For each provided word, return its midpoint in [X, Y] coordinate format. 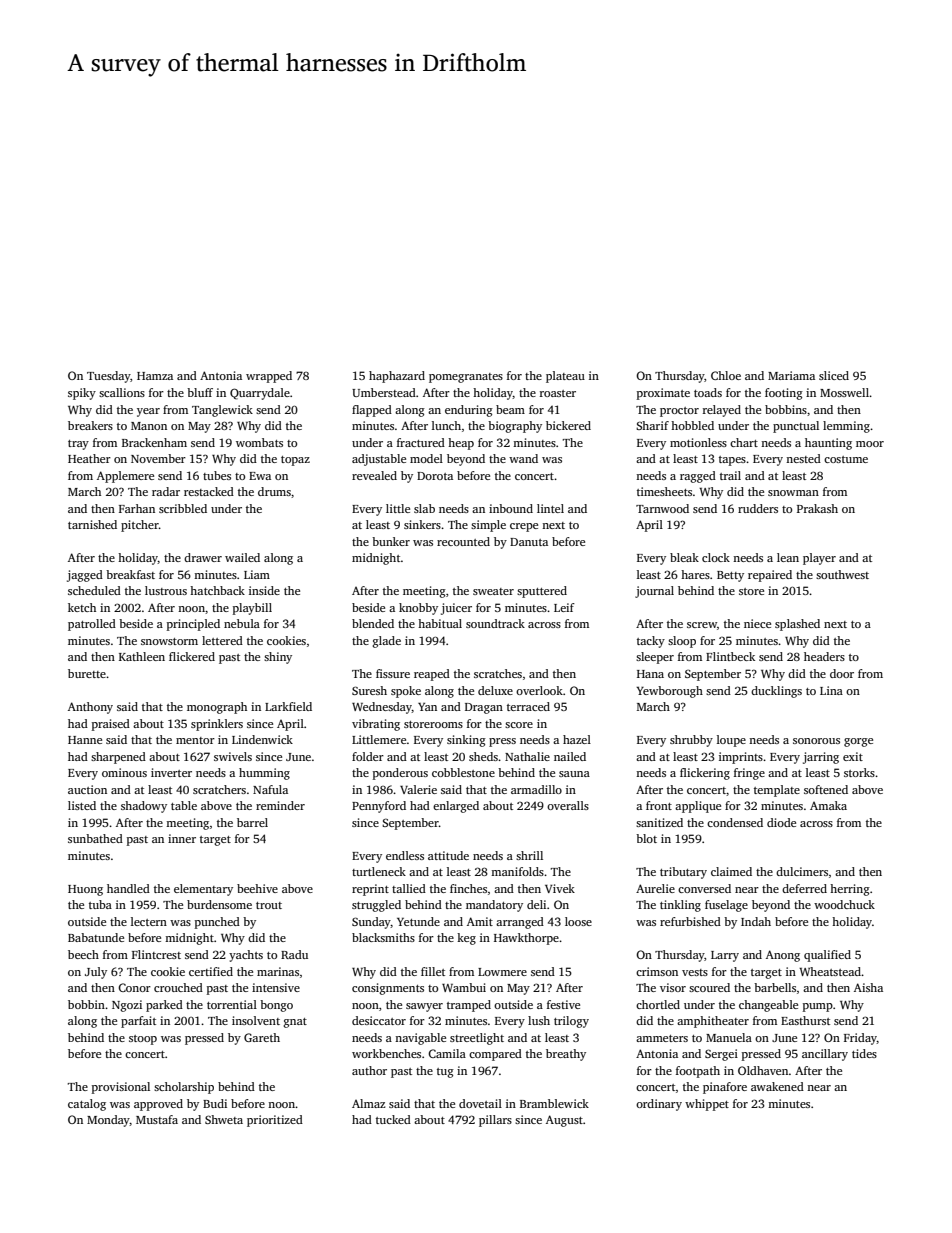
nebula [242, 623]
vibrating [376, 725]
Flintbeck [730, 656]
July [96, 973]
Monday [108, 1121]
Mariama [791, 375]
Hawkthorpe [526, 939]
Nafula [270, 789]
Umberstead [384, 392]
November [158, 458]
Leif [564, 607]
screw [702, 625]
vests [695, 972]
